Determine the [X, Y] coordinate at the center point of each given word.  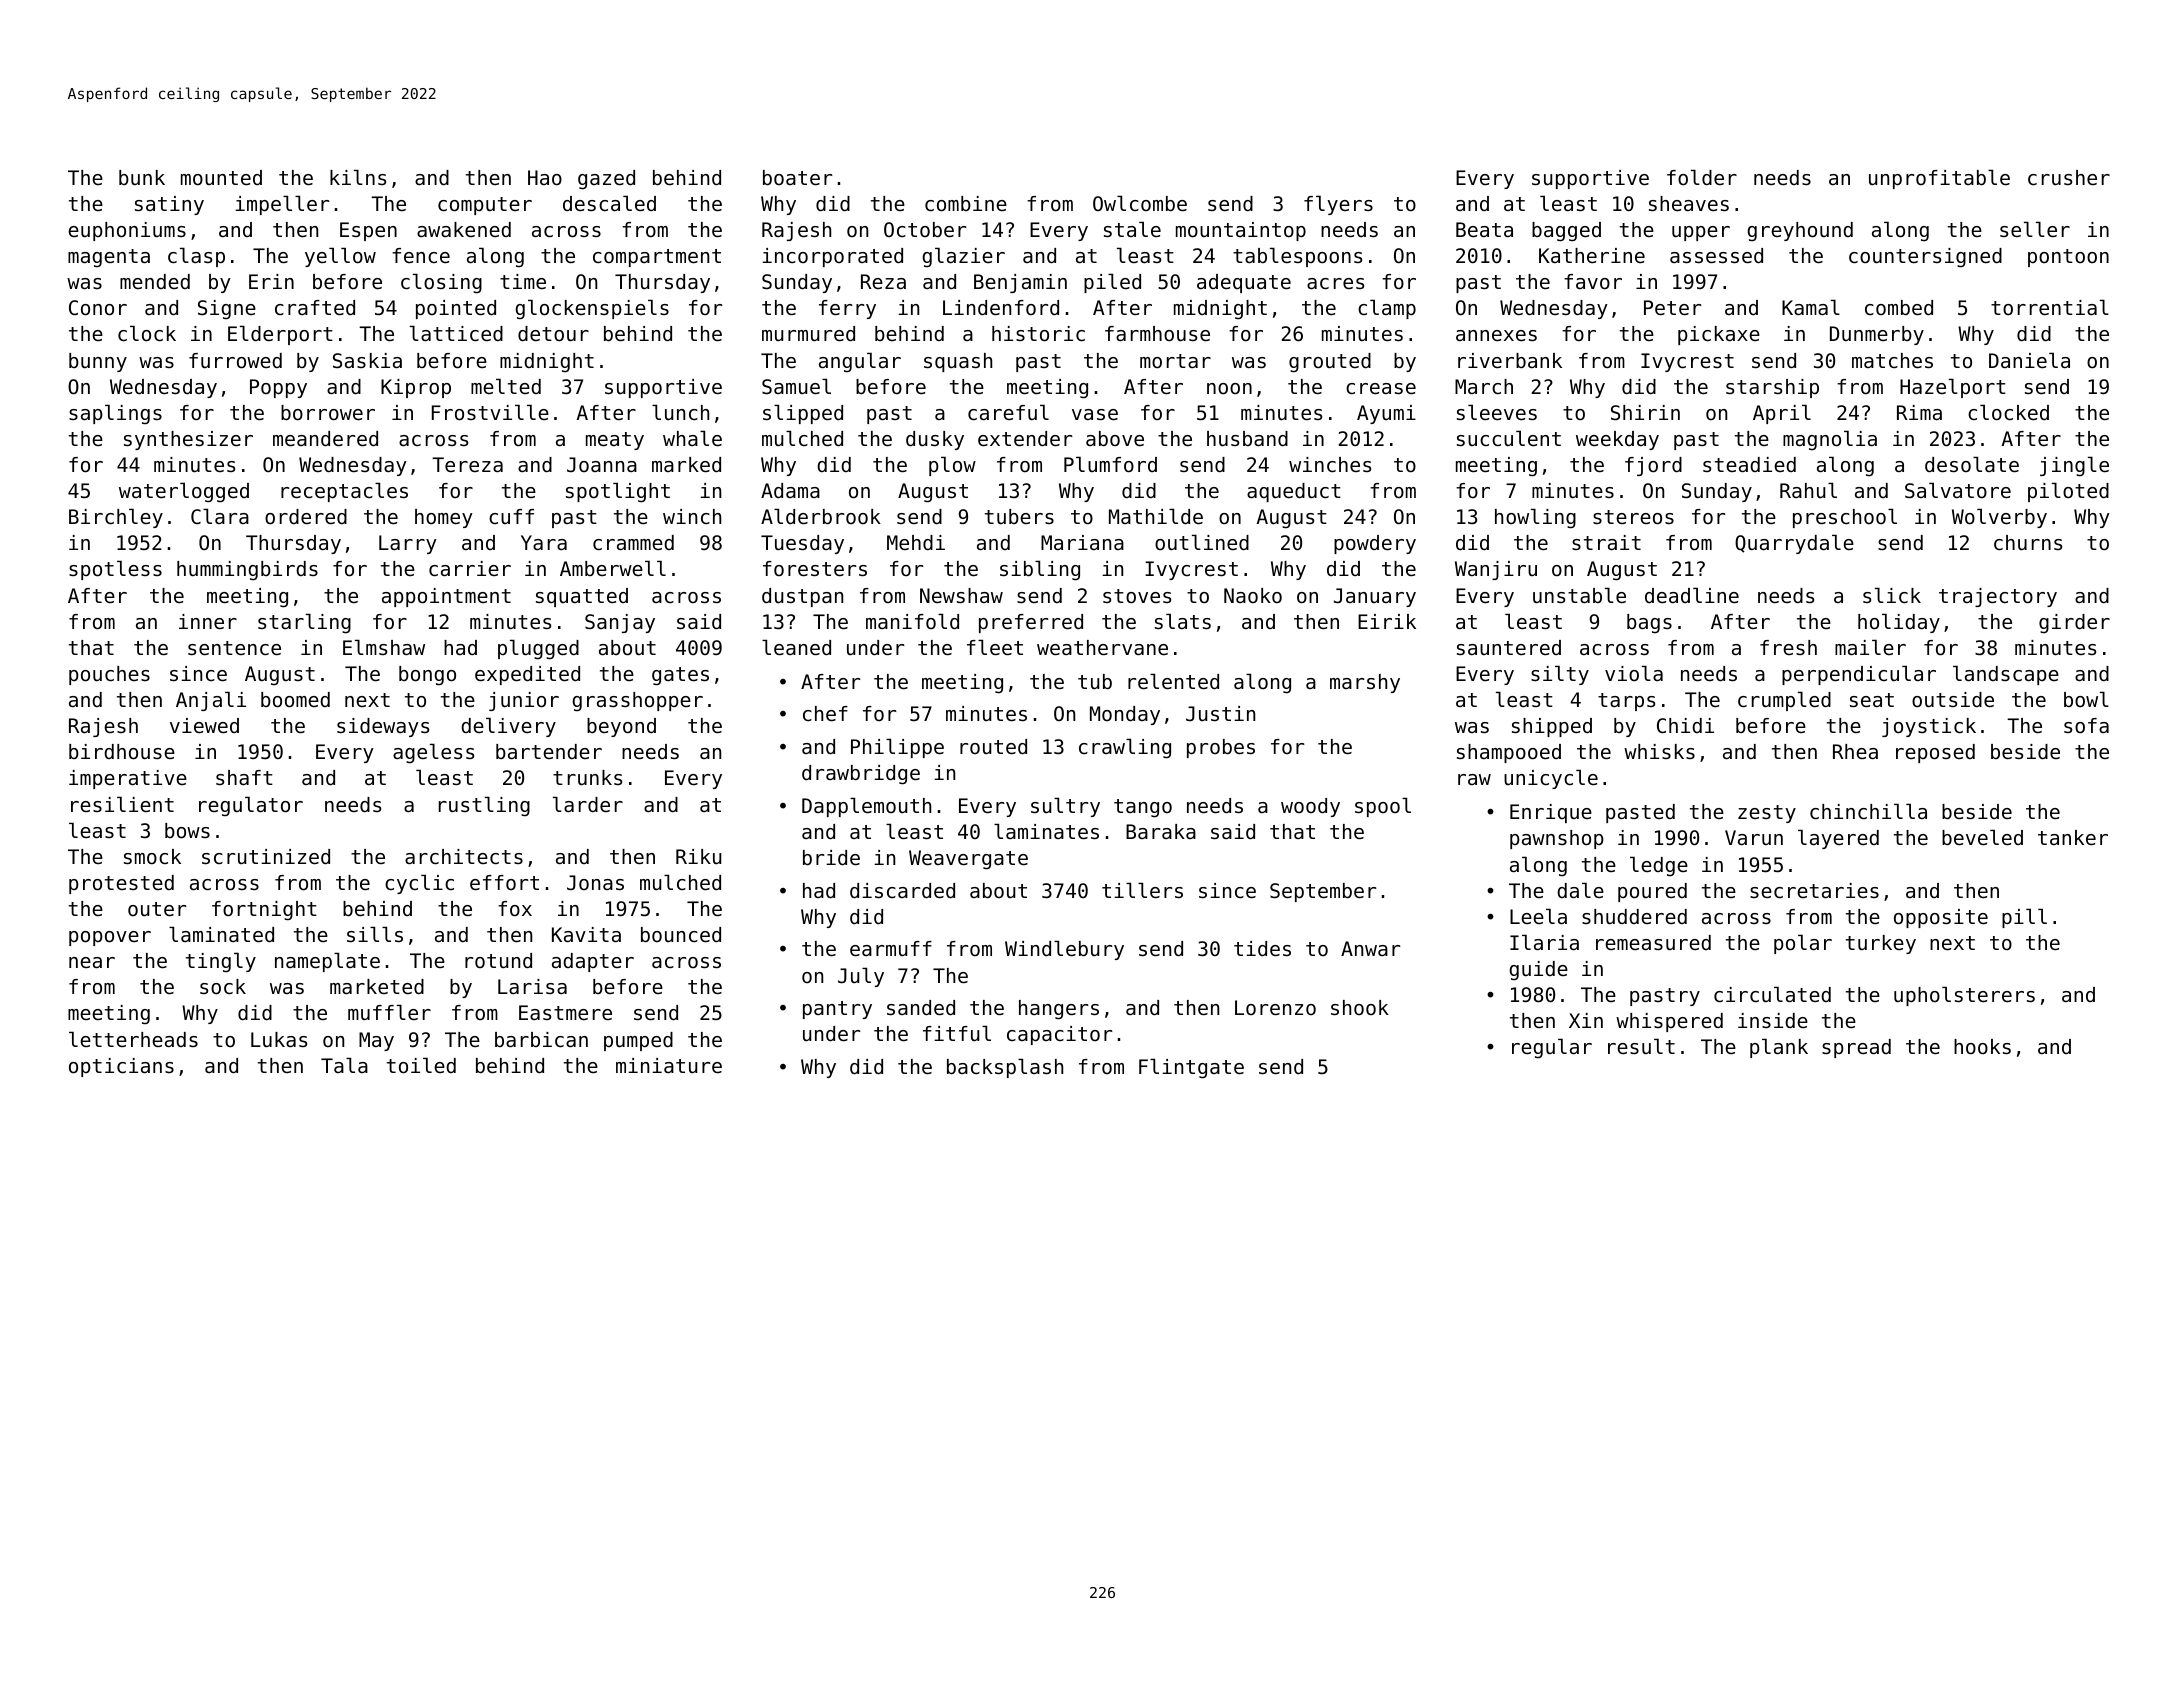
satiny [169, 205]
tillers [1142, 890]
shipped [1552, 727]
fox [515, 909]
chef [825, 714]
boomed [295, 700]
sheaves [1689, 204]
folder [1702, 177]
